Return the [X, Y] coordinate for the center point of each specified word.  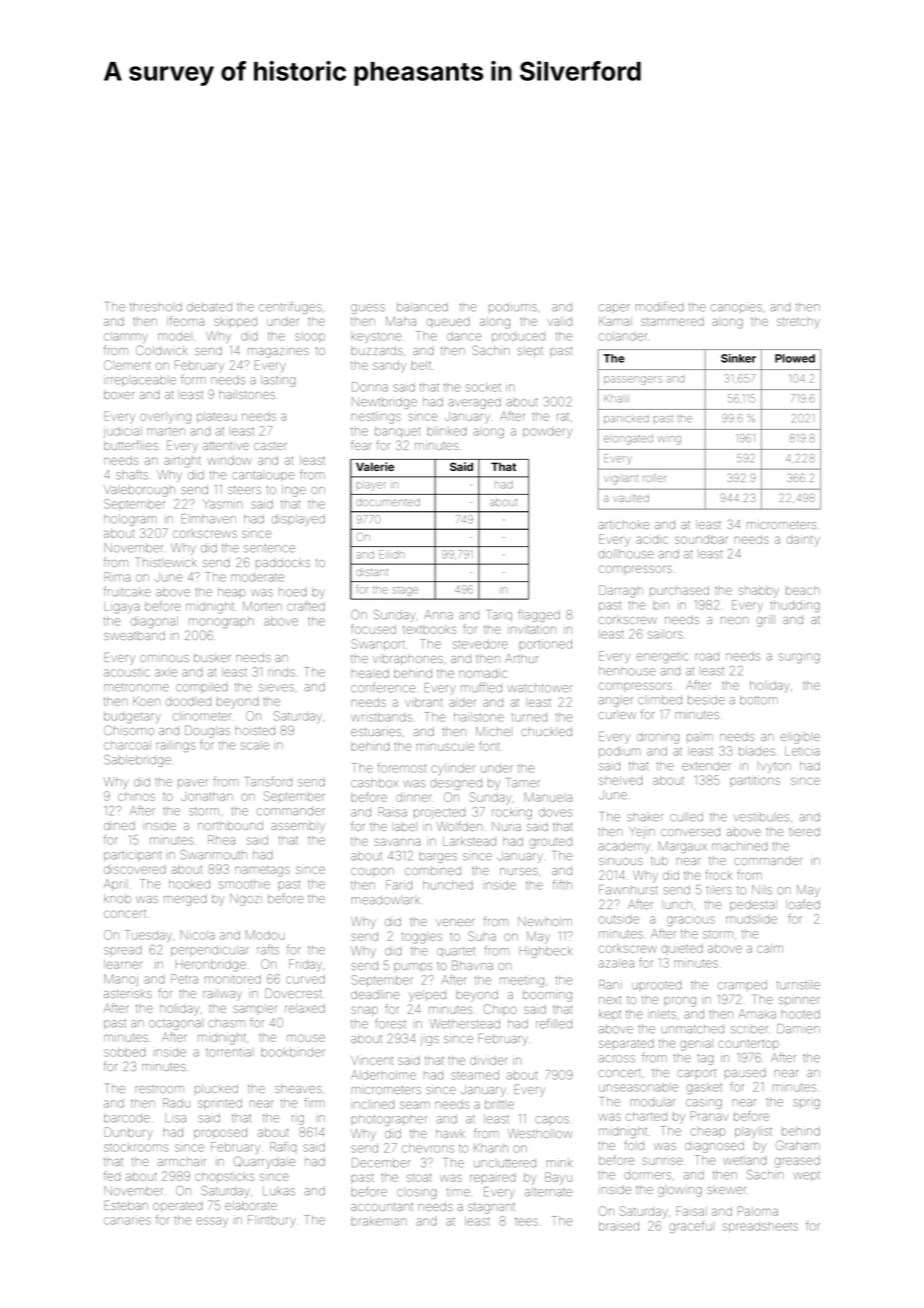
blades [757, 751]
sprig [807, 1104]
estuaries [376, 732]
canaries [127, 1221]
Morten [262, 606]
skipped [235, 322]
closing [417, 1193]
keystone [376, 338]
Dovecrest [294, 993]
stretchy [798, 323]
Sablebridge [137, 761]
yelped [427, 996]
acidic [652, 540]
